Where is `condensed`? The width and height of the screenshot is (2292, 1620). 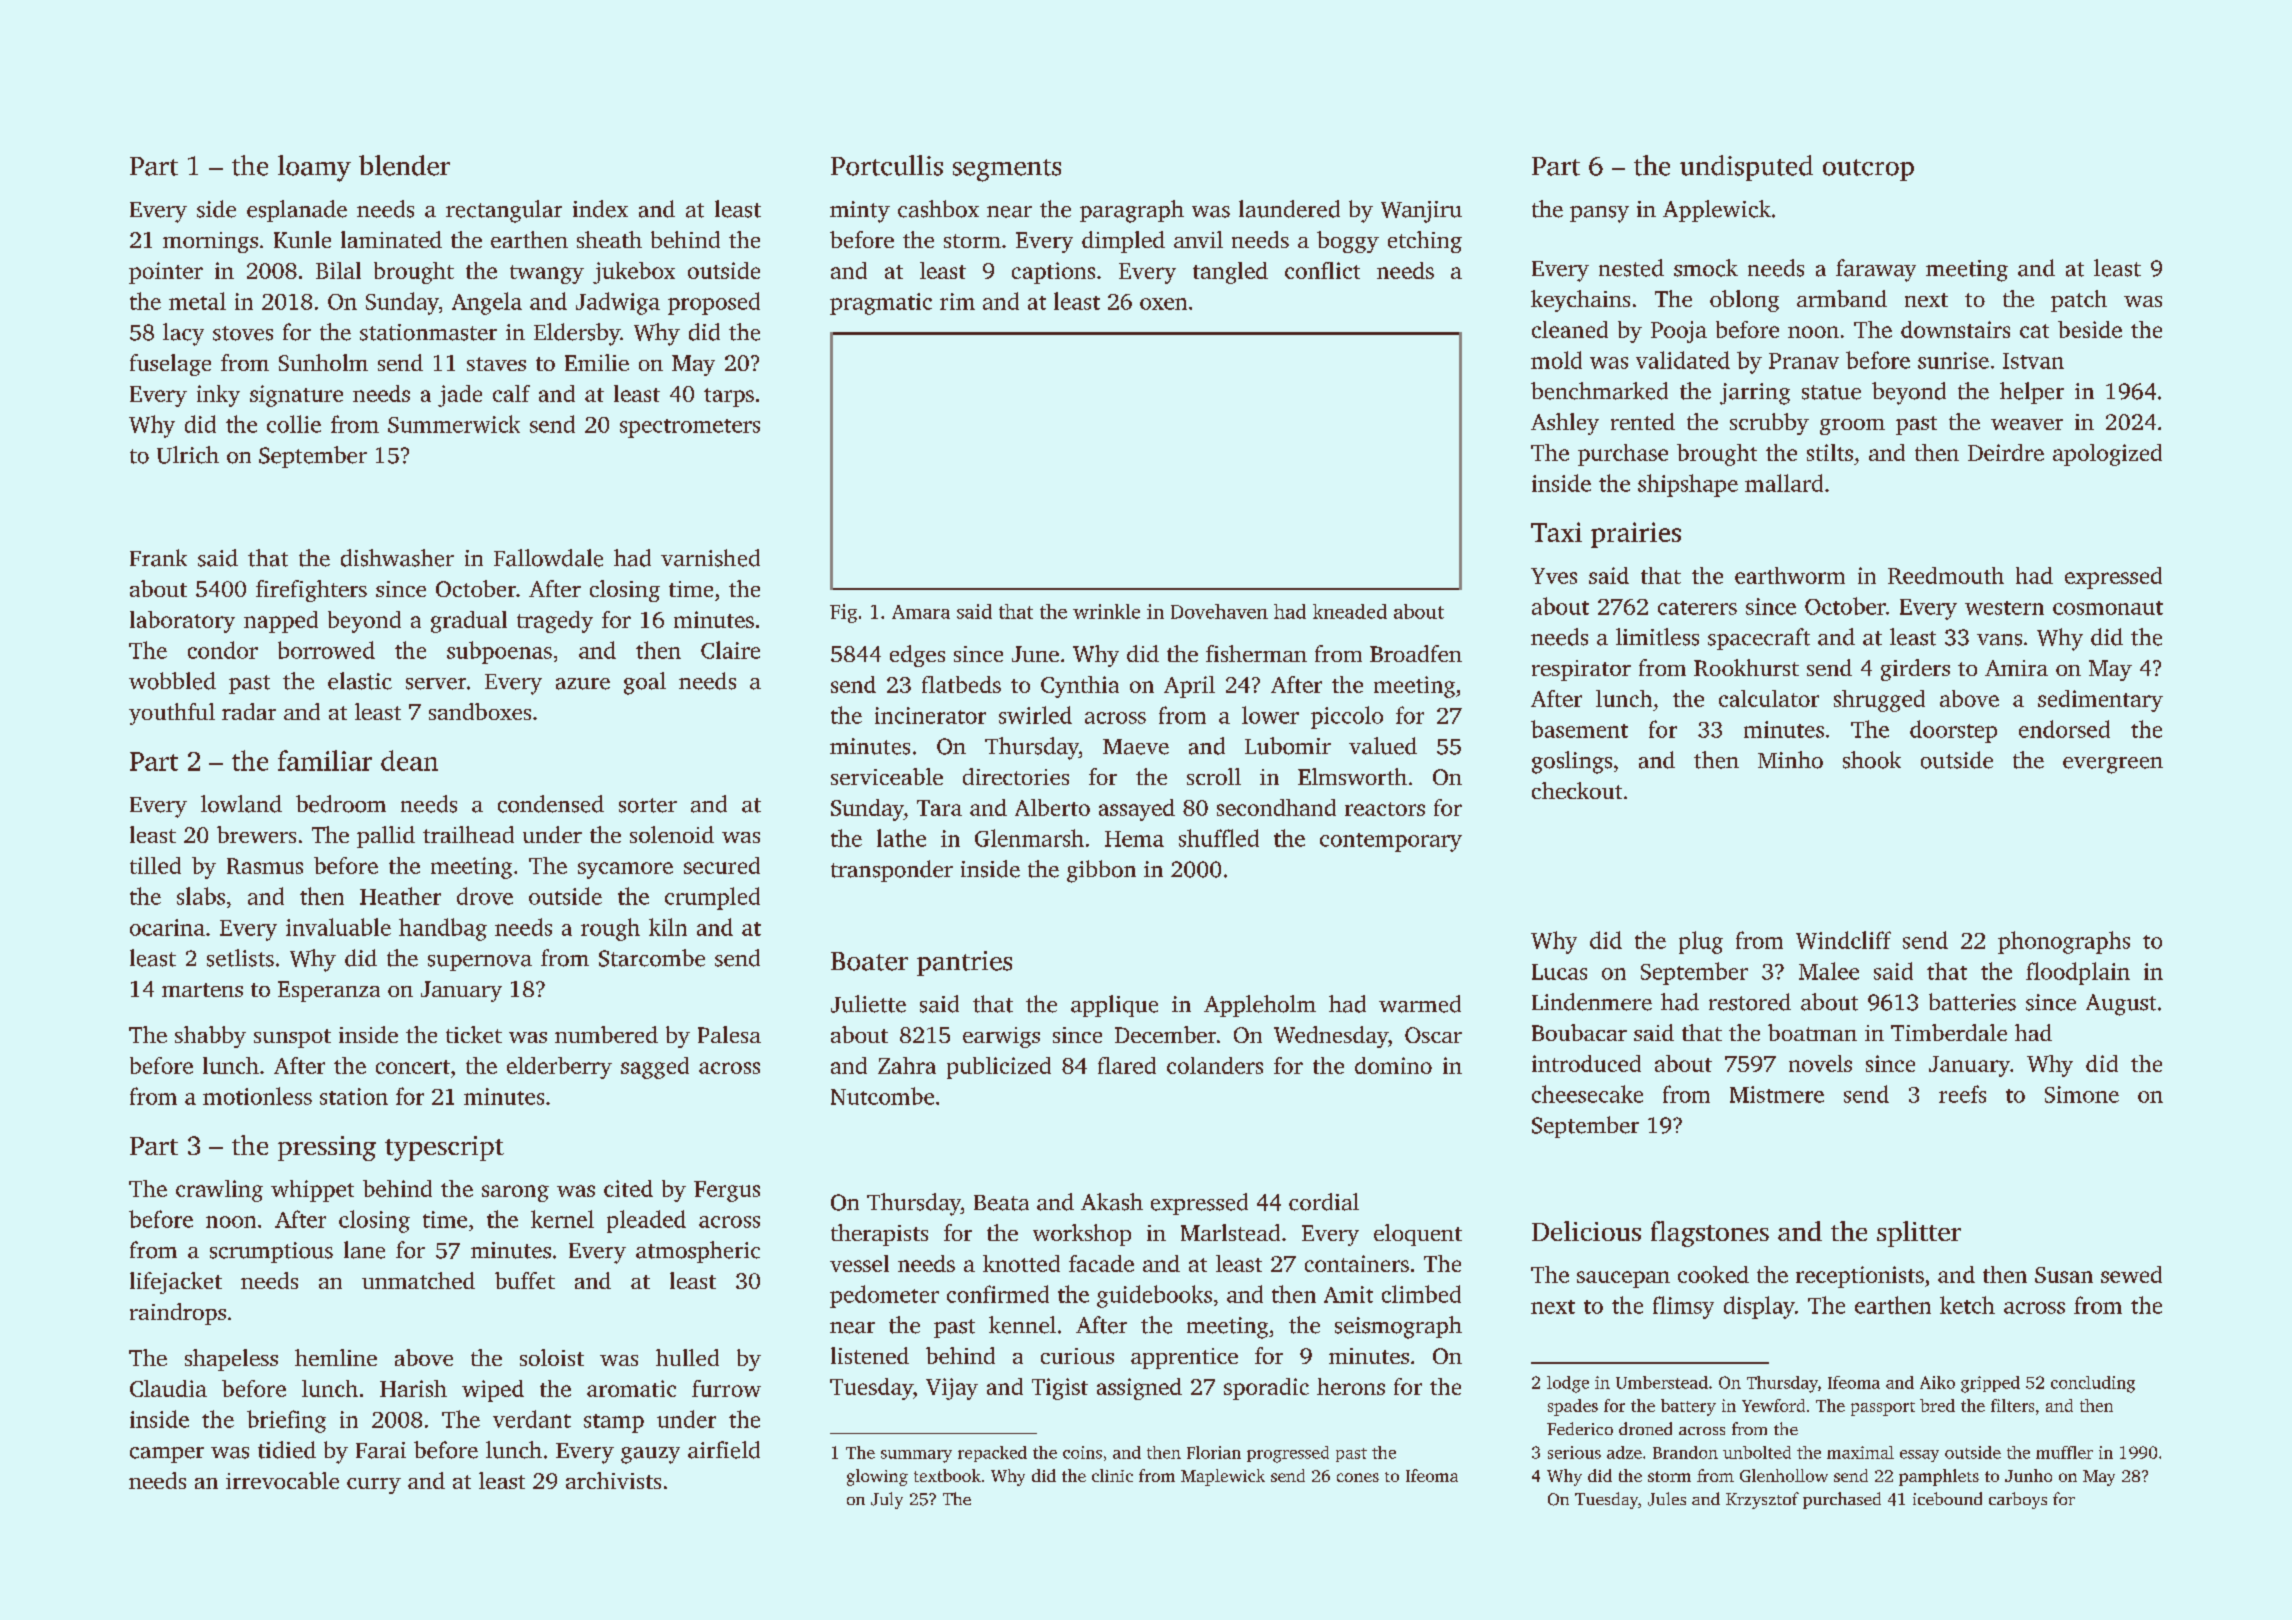 condensed is located at coordinates (551, 804).
